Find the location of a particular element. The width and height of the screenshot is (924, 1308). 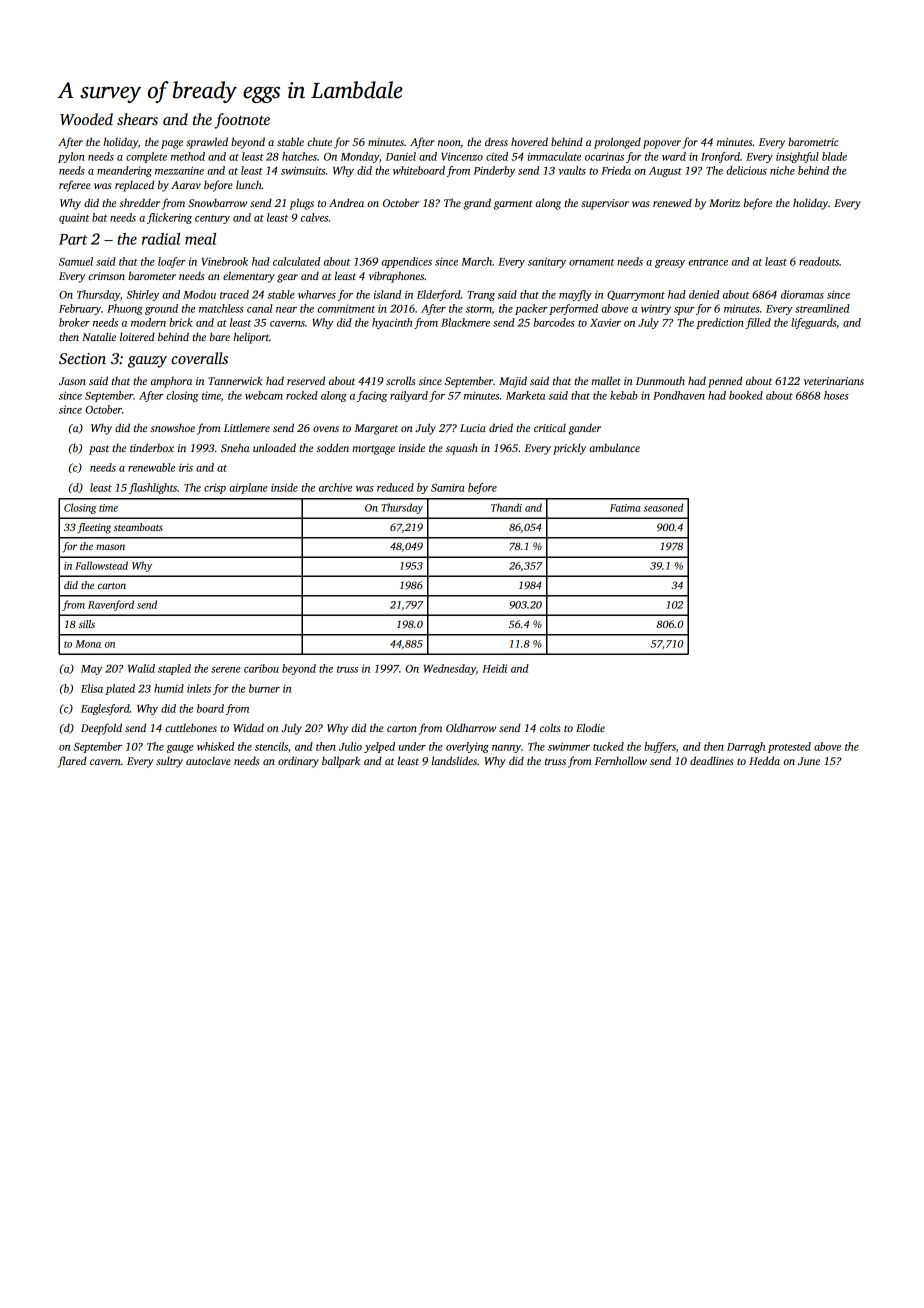

Fatima is located at coordinates (625, 508).
